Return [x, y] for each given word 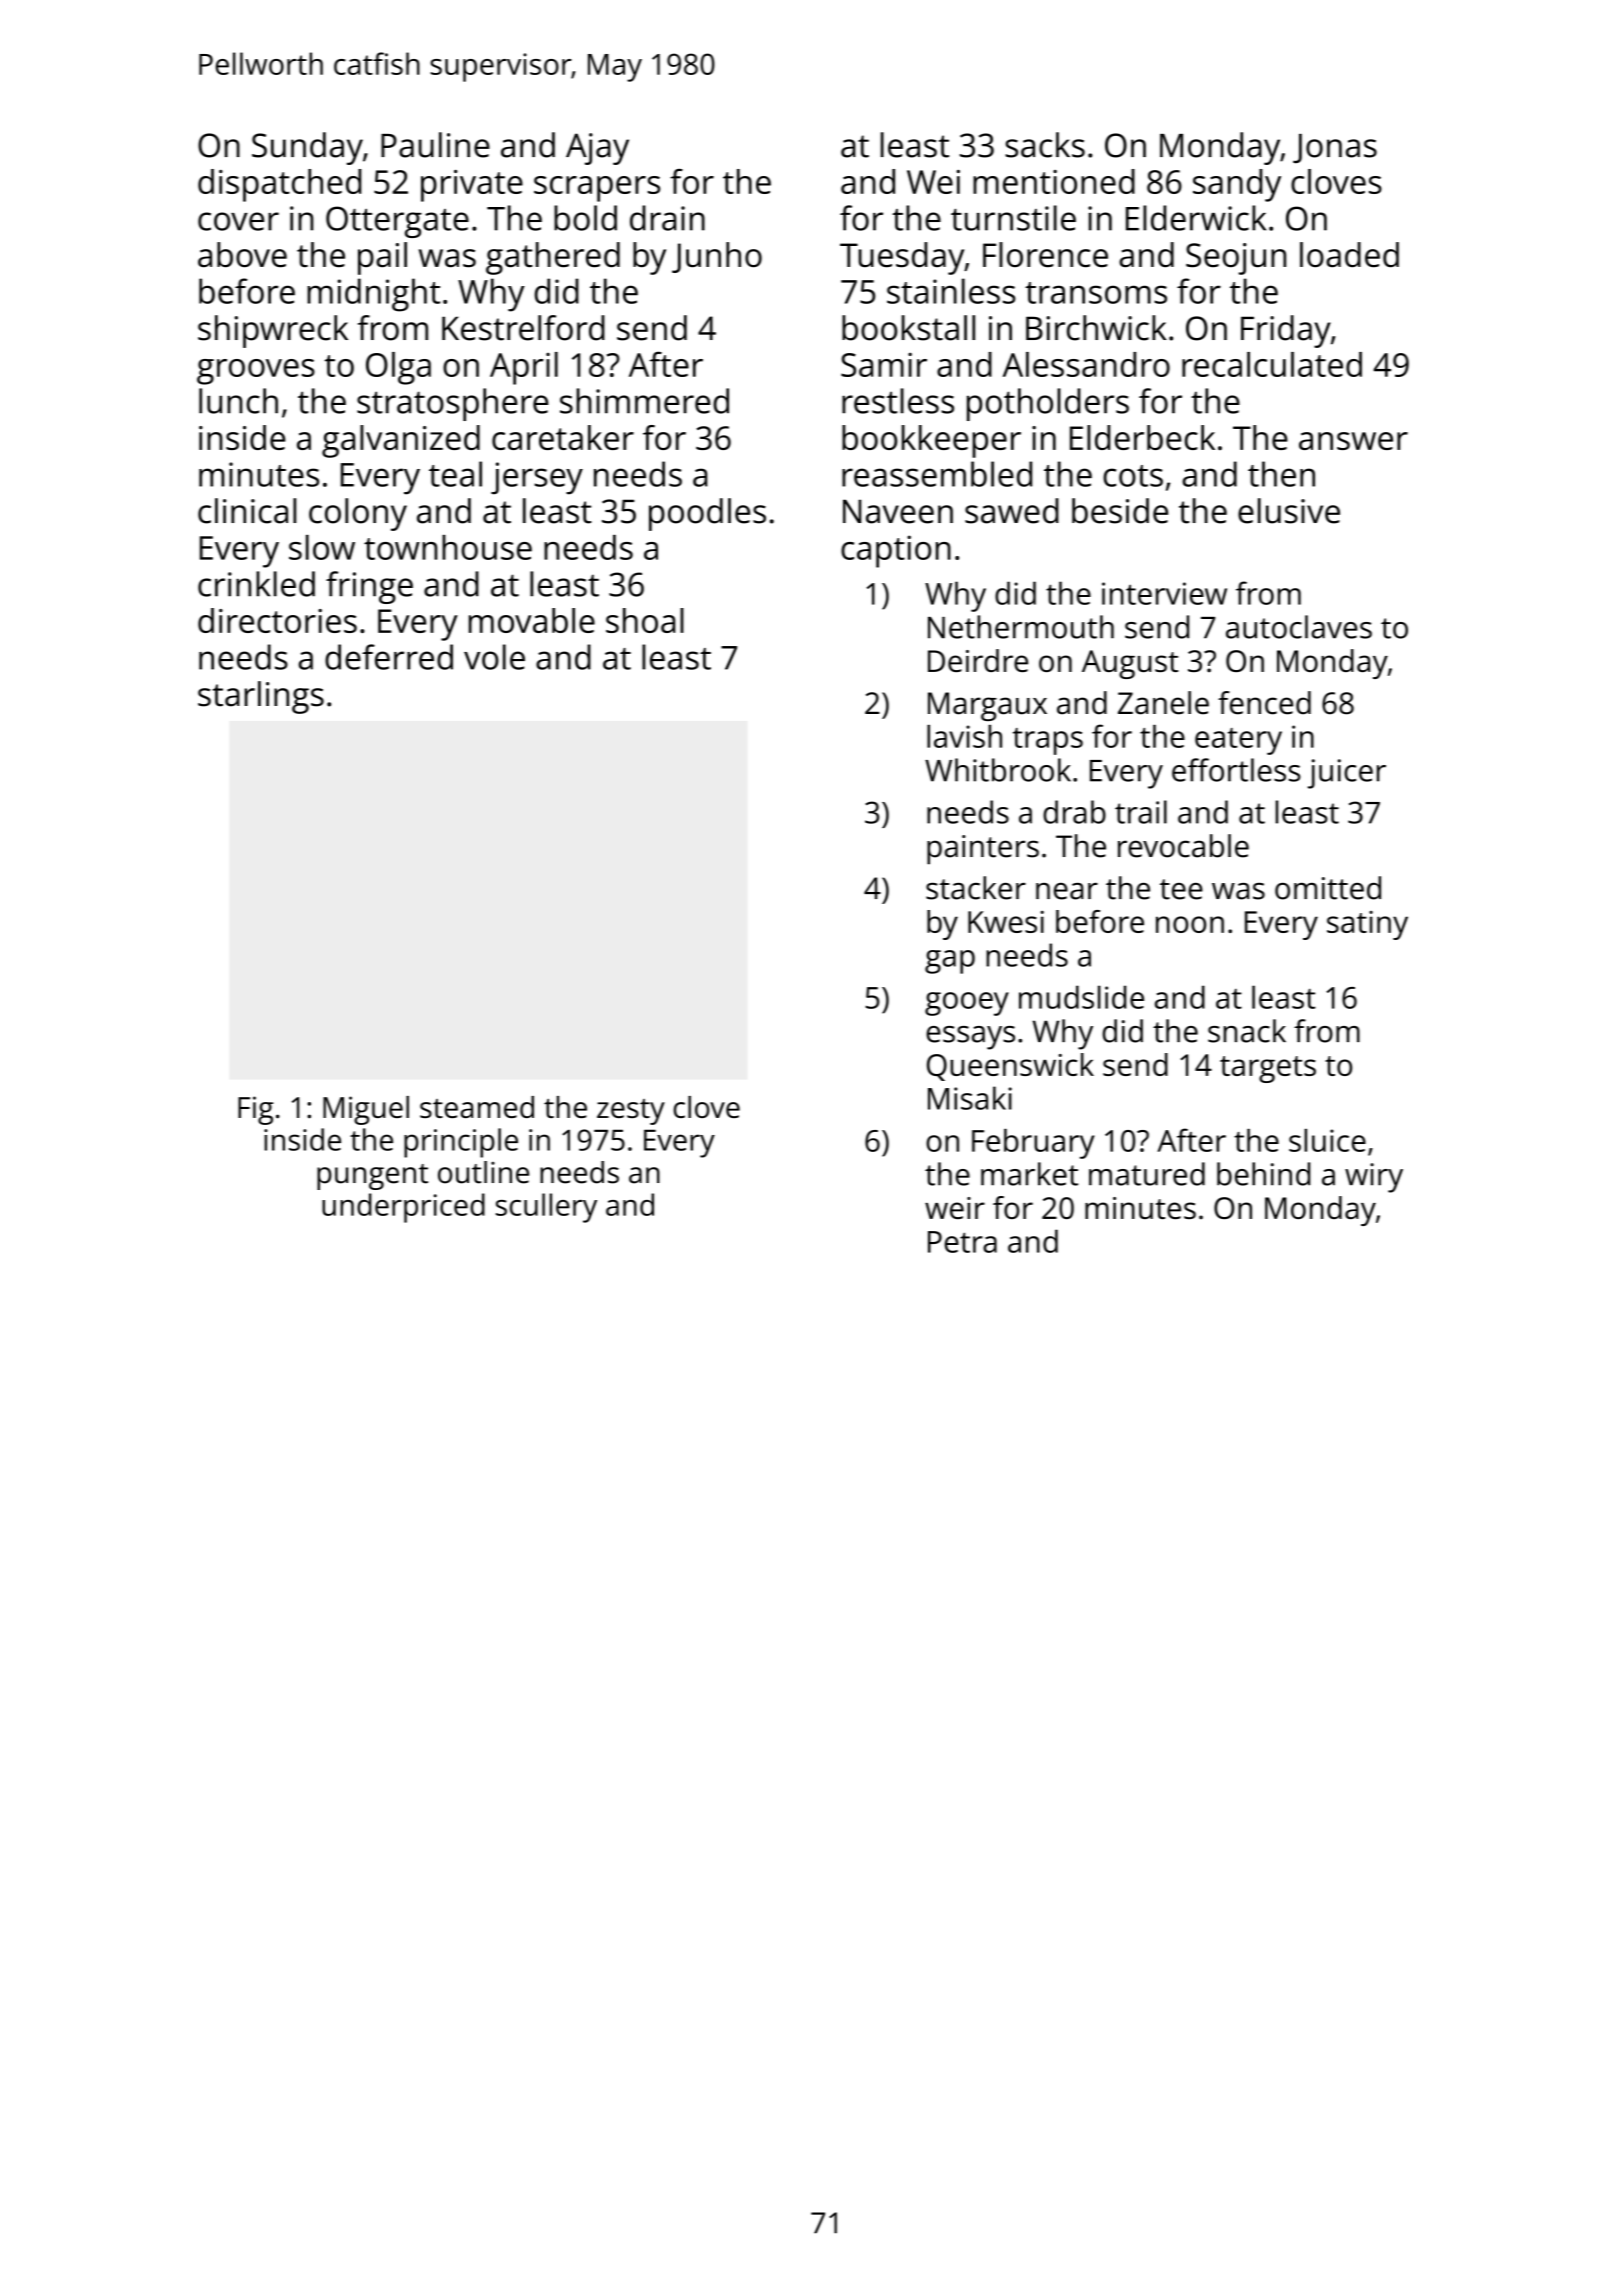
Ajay [597, 149]
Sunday [307, 148]
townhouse [448, 547]
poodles [707, 514]
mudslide [1081, 997]
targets [1268, 1069]
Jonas [1335, 149]
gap [950, 962]
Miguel [366, 1110]
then [1281, 474]
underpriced [403, 1208]
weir [955, 1208]
